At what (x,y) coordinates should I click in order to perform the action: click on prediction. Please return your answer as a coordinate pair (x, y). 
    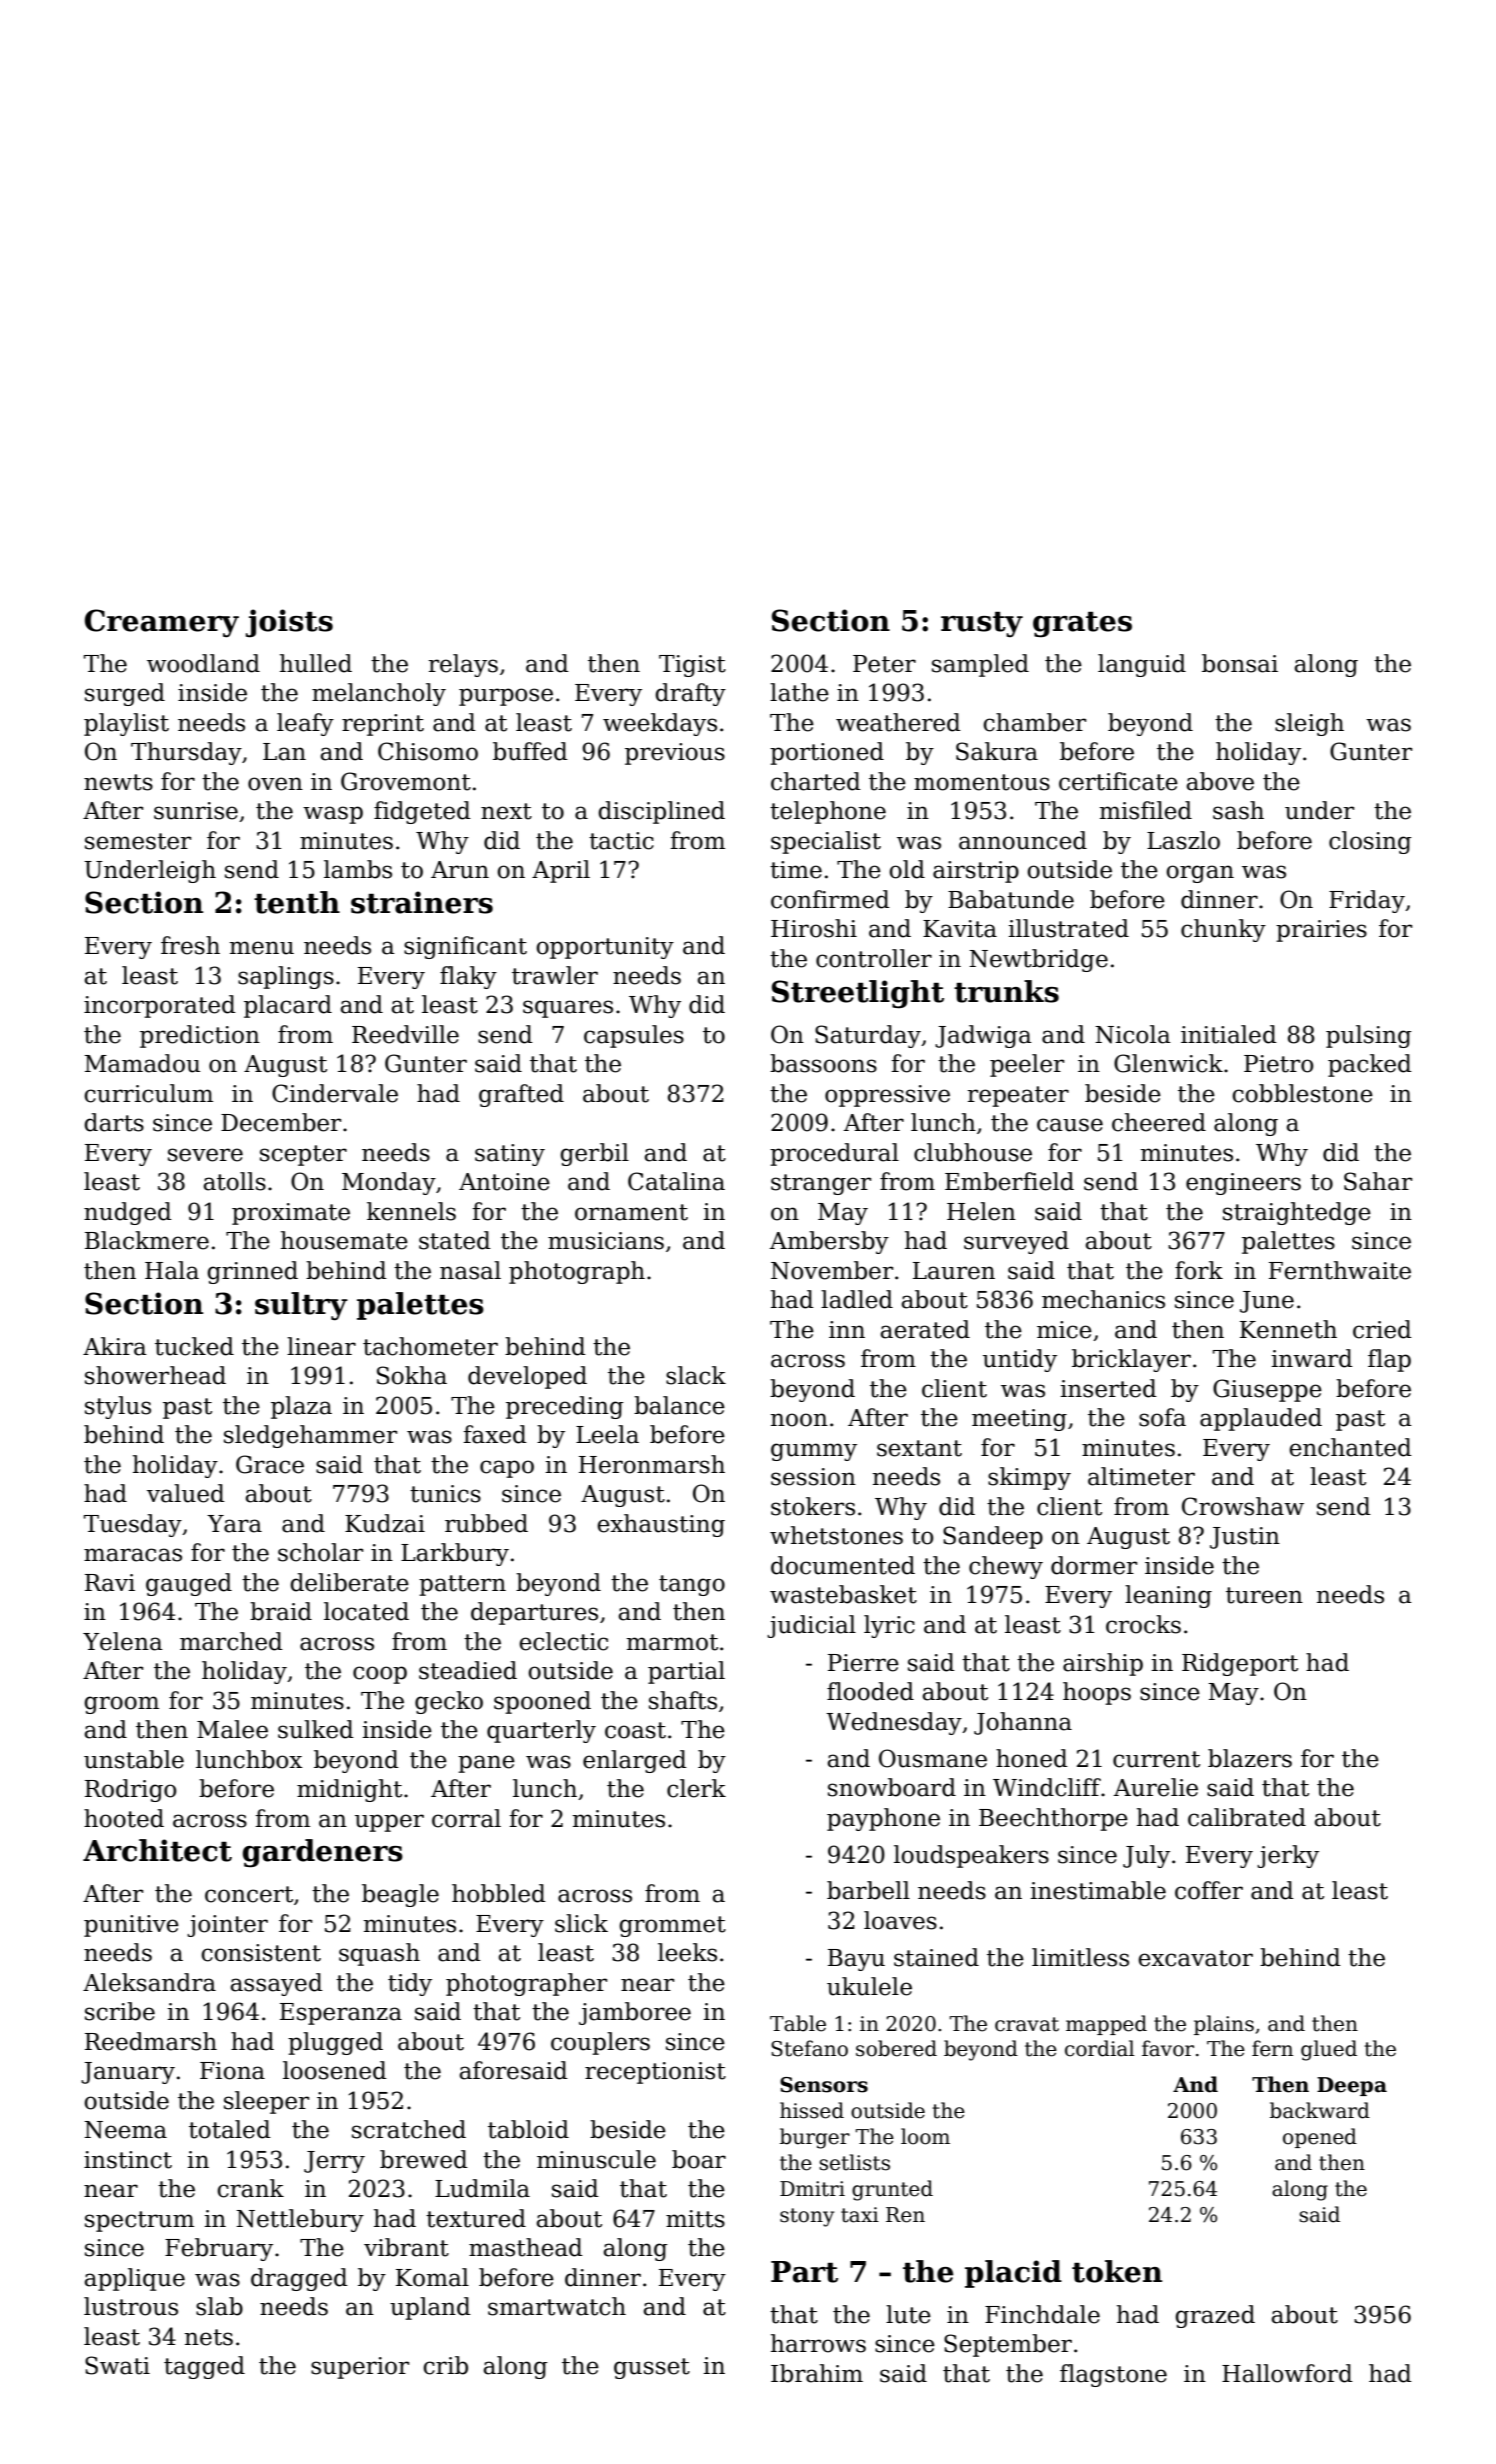
    Looking at the image, I should click on (200, 1036).
